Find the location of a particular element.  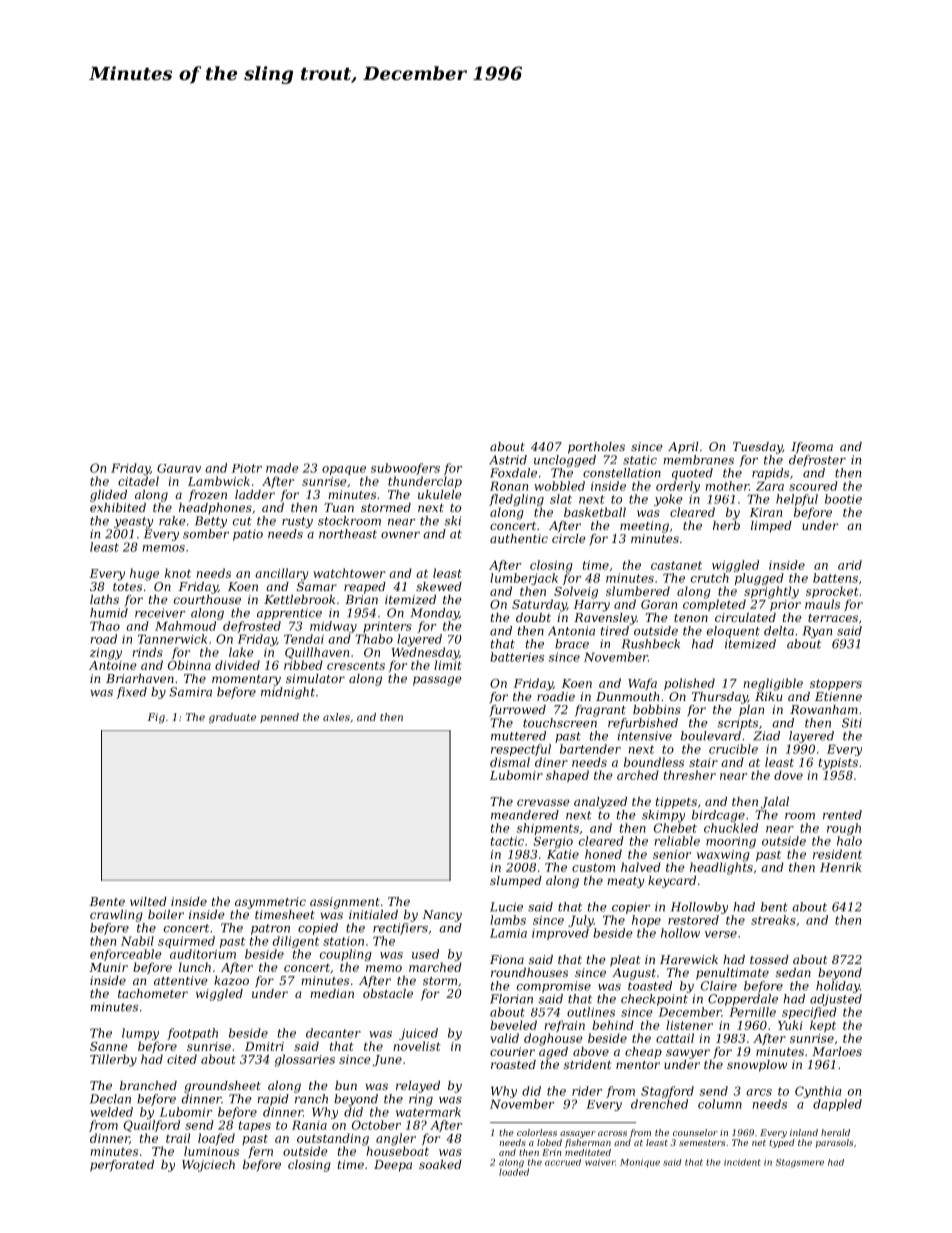

Tuesday is located at coordinates (758, 448).
